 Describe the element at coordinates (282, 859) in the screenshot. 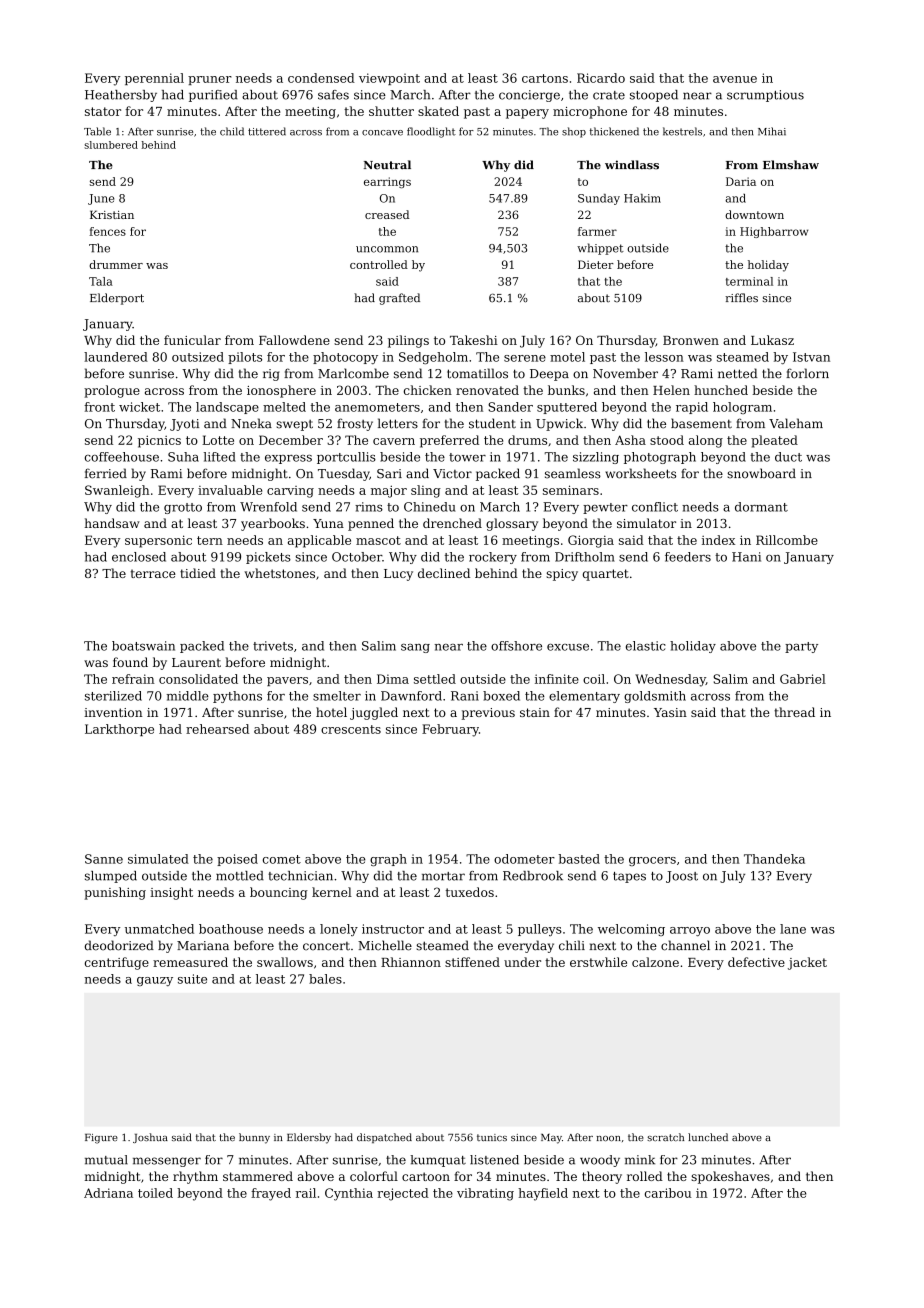

I see `comet` at that location.
